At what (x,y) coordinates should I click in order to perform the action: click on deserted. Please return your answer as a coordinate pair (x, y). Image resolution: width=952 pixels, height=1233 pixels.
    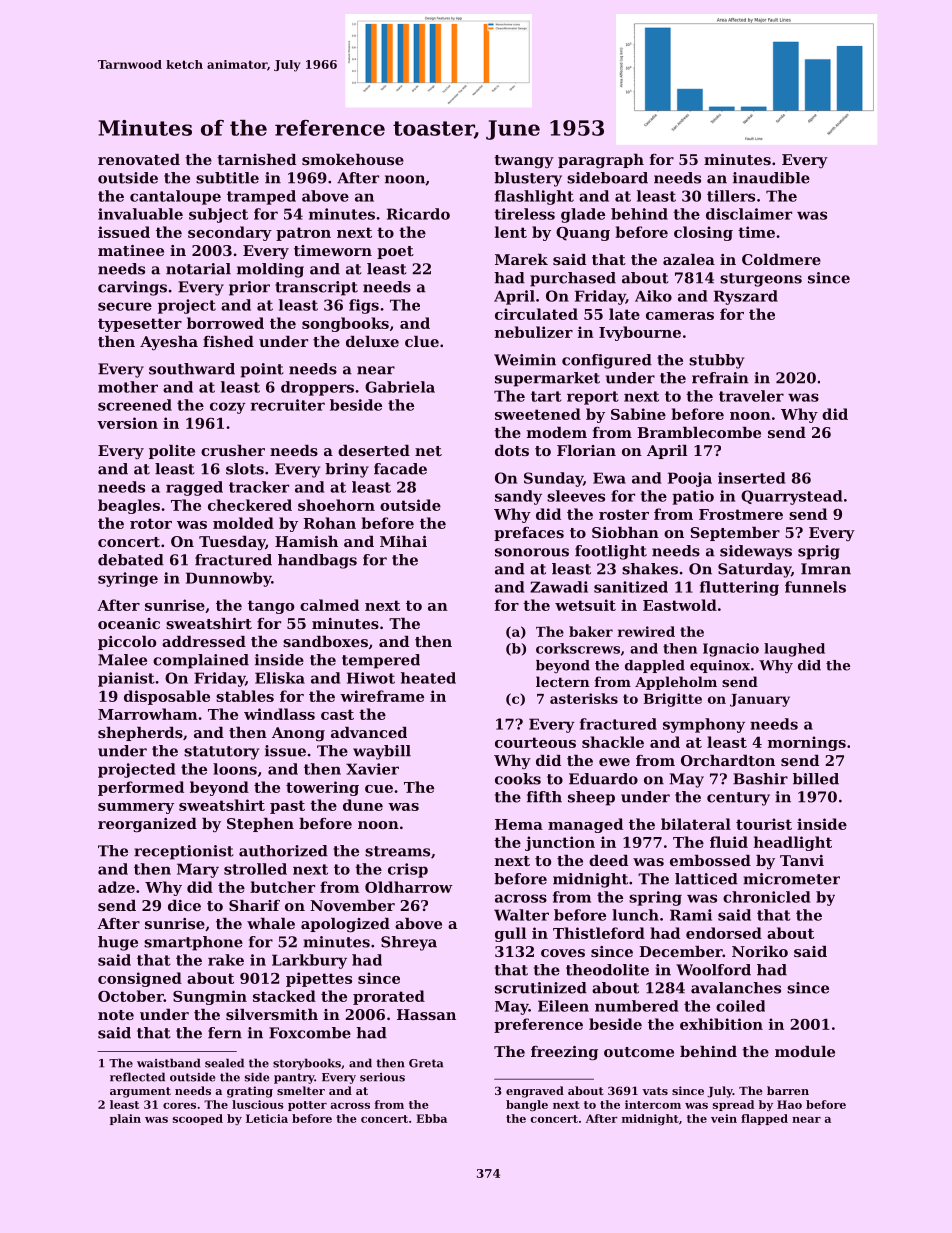
    Looking at the image, I should click on (374, 450).
